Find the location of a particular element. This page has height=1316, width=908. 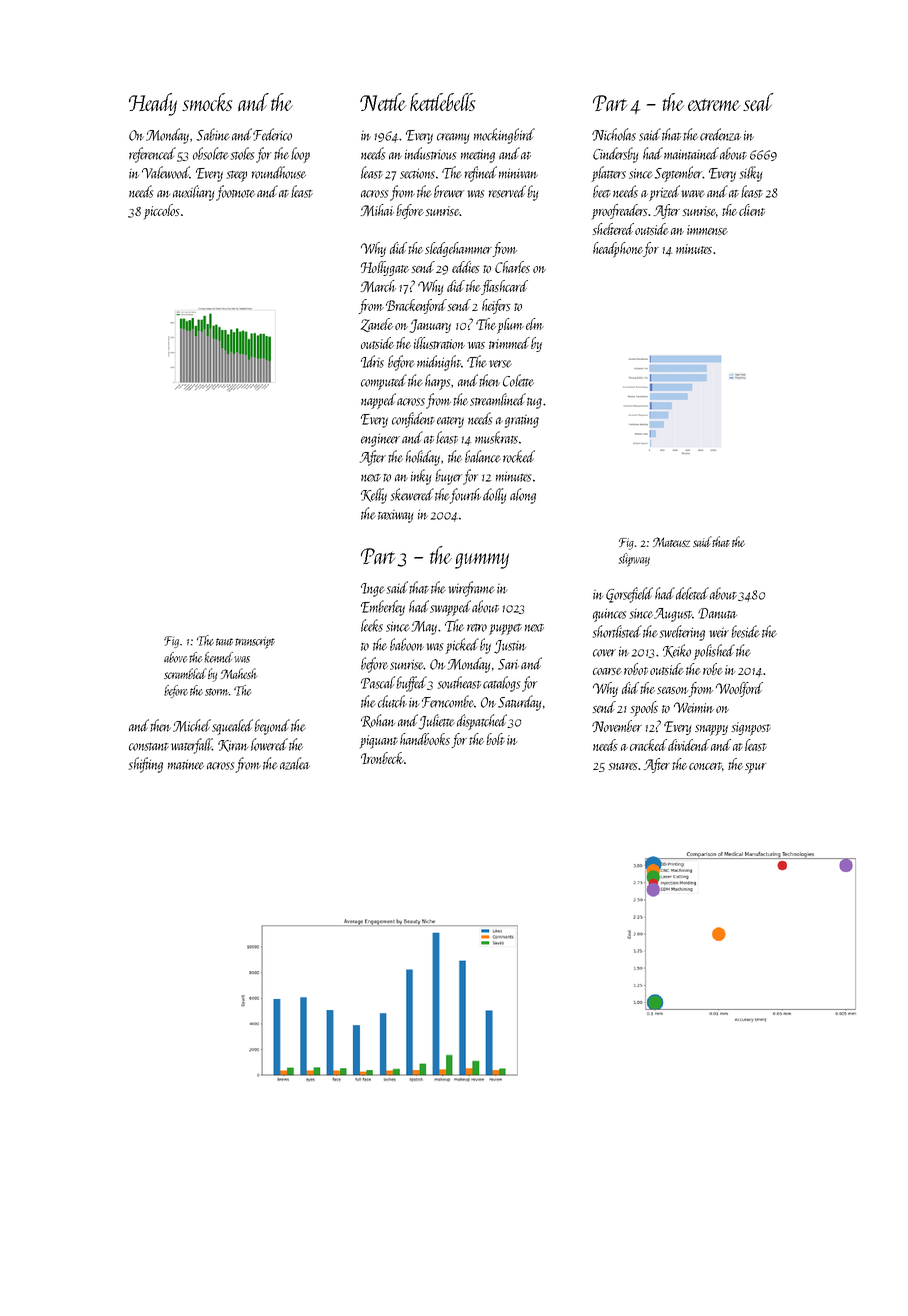

grating is located at coordinates (522, 421).
